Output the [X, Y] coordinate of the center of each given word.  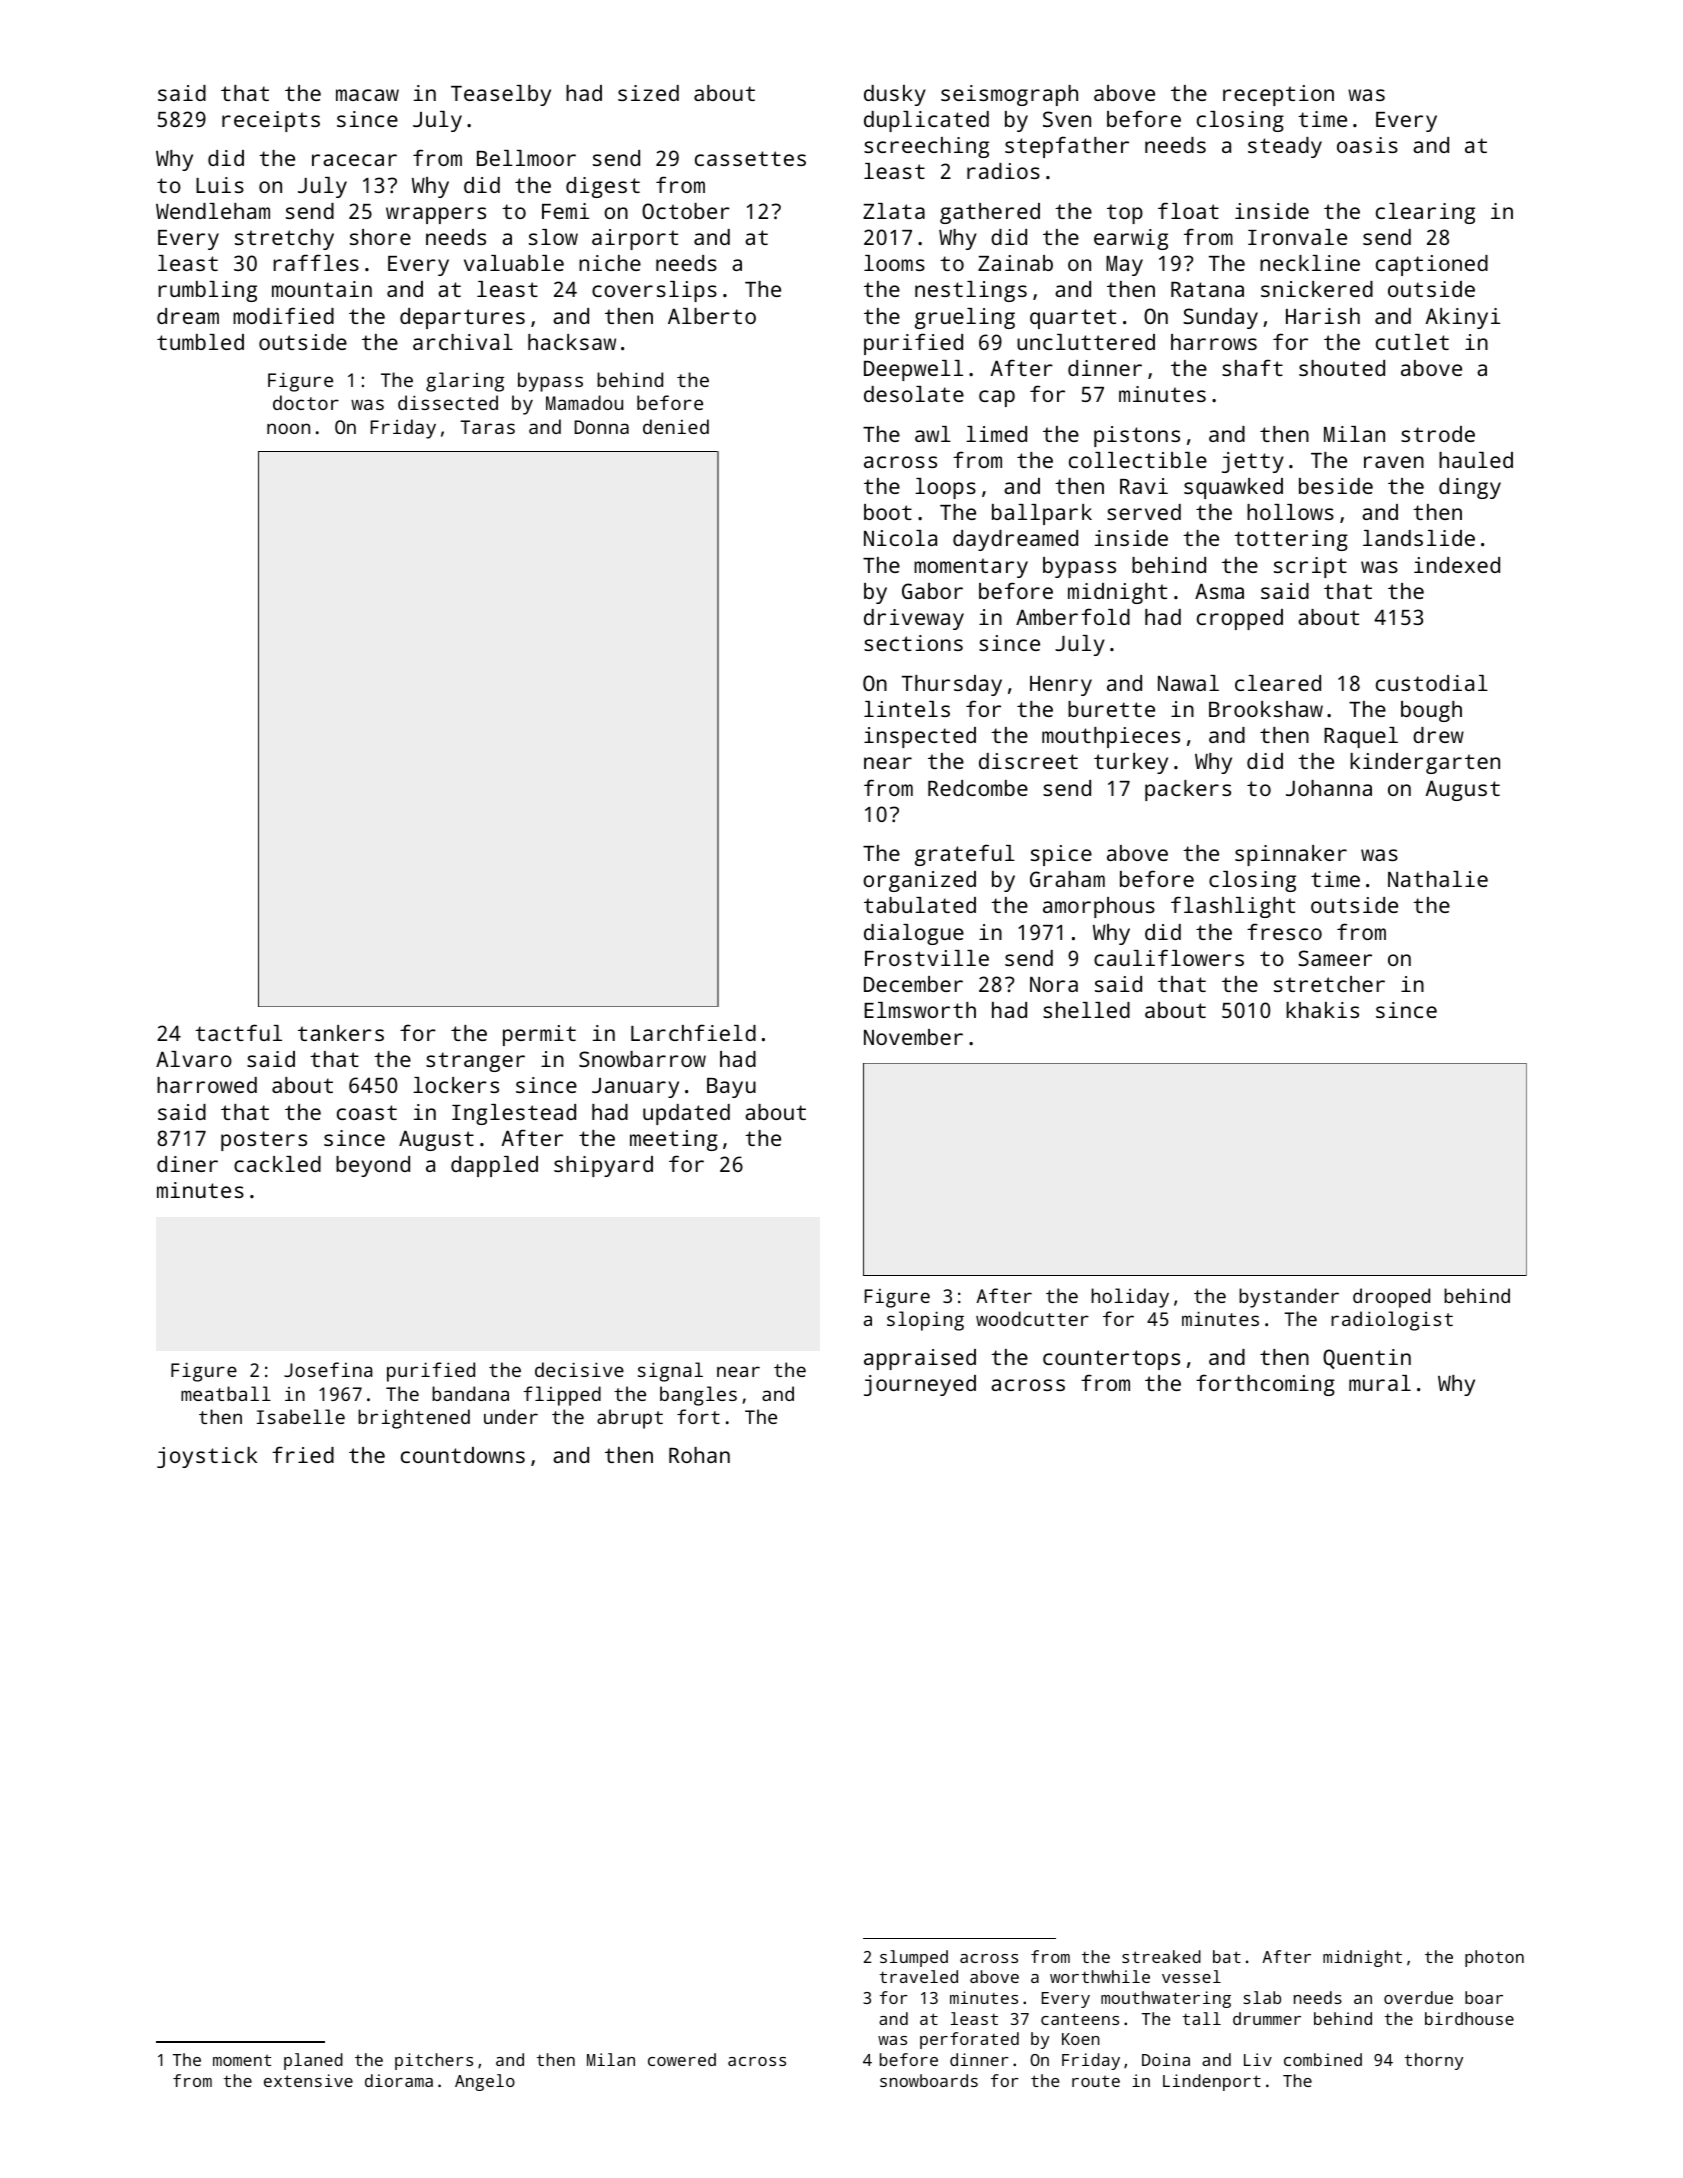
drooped [1391, 1298]
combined [1323, 2059]
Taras [487, 427]
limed [996, 434]
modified [283, 315]
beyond [373, 1166]
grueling [965, 318]
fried [303, 1454]
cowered [682, 2059]
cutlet [1412, 342]
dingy [1470, 488]
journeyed [920, 1385]
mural [1380, 1383]
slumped [914, 1958]
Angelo [485, 2082]
